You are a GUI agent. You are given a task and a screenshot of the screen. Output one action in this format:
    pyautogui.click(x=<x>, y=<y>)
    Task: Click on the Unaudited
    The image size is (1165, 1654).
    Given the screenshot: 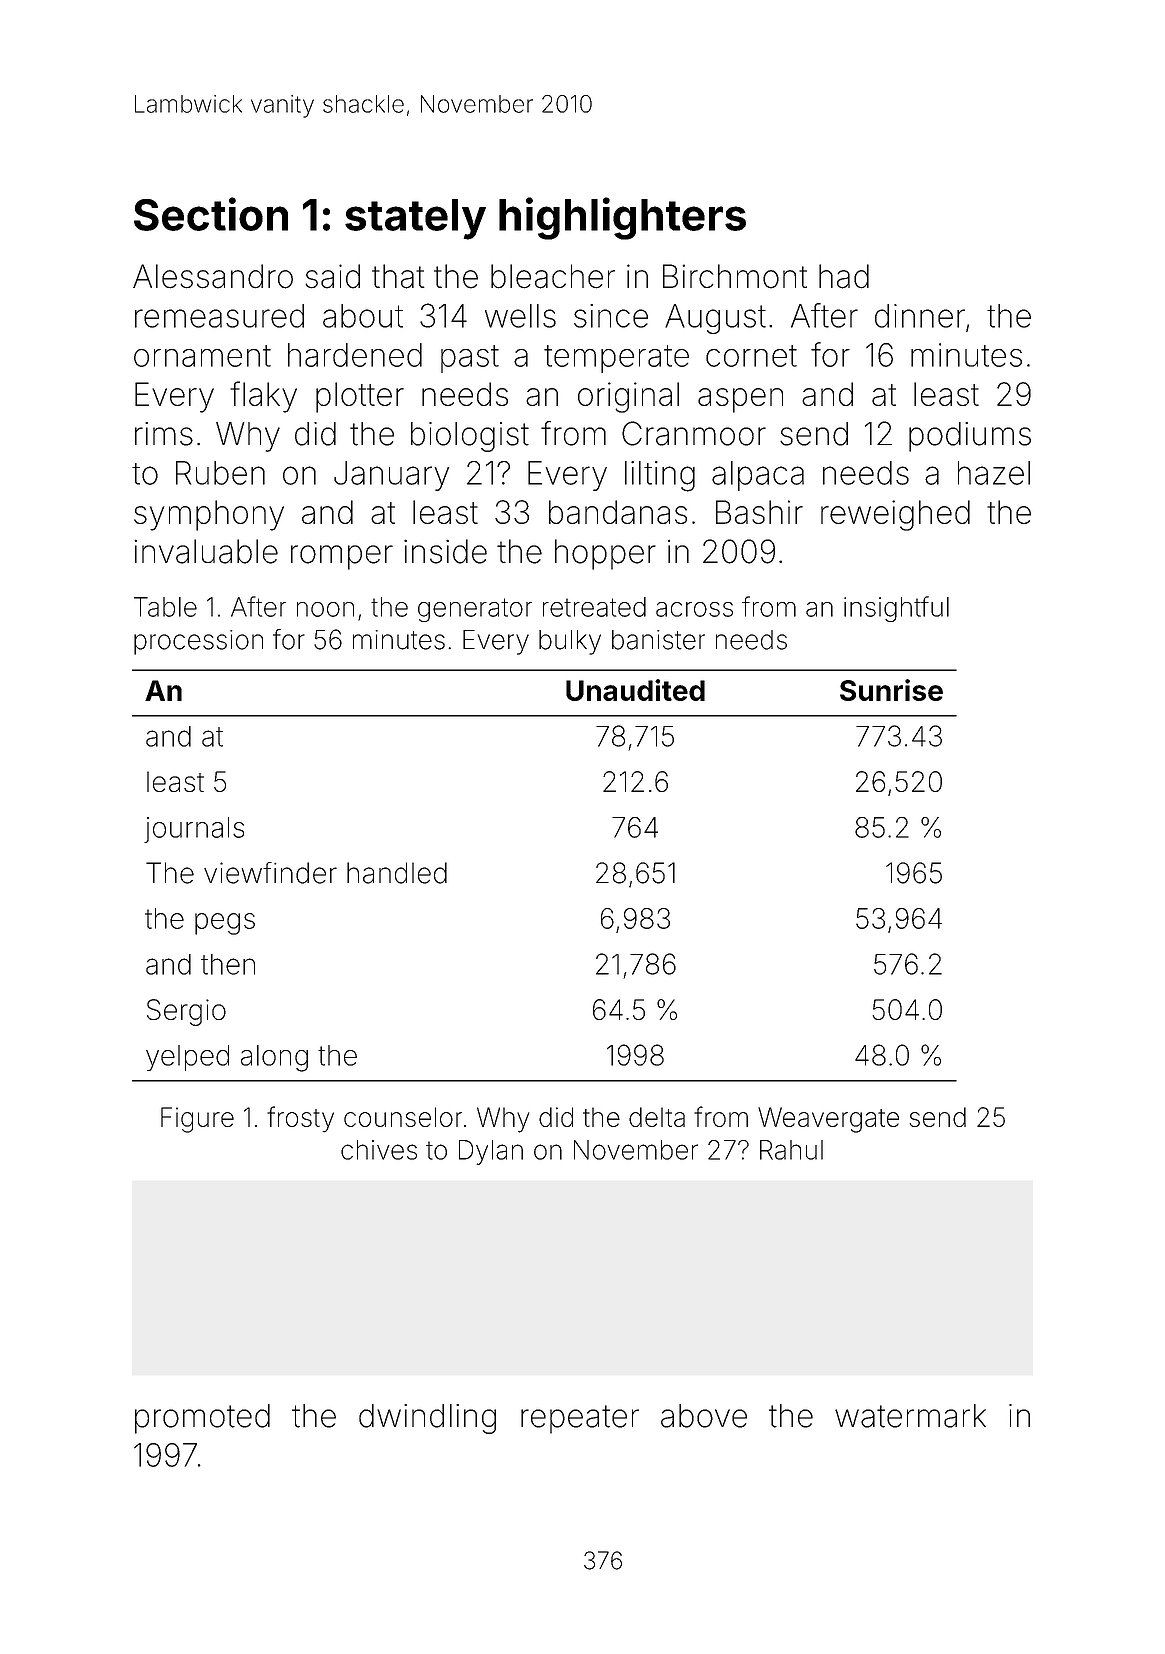 What is the action you would take?
    pyautogui.click(x=635, y=690)
